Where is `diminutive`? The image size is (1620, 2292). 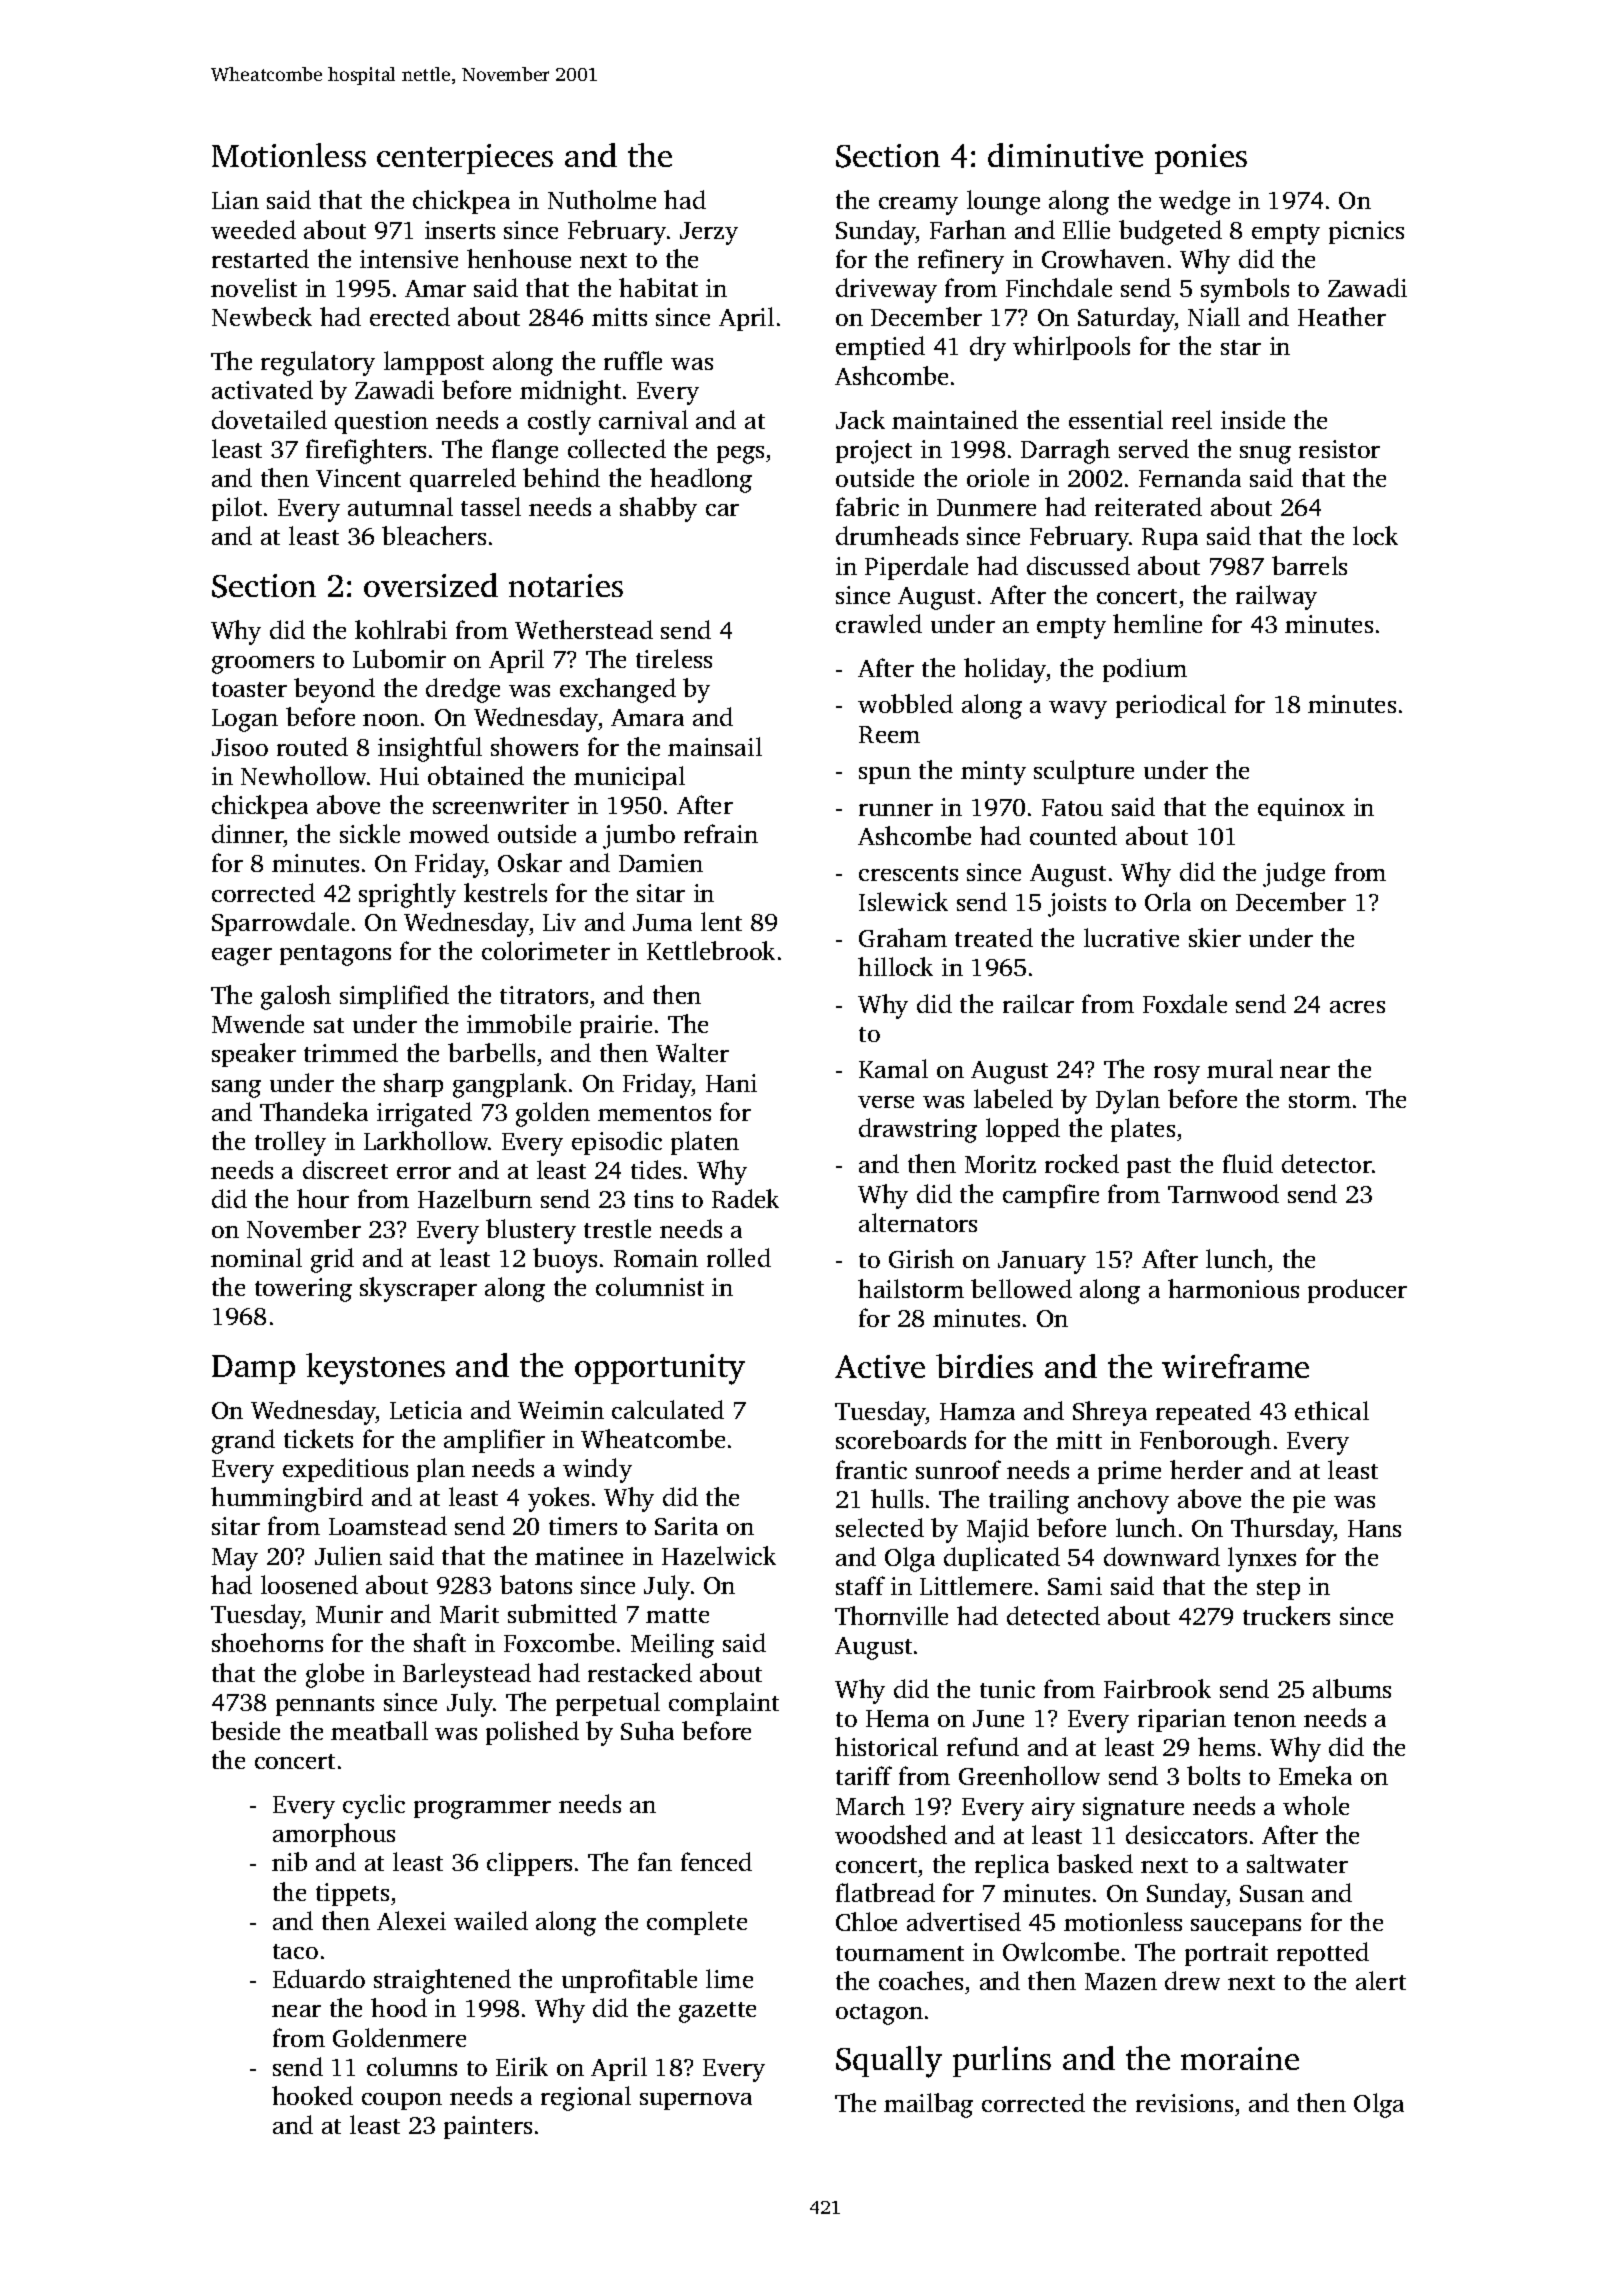
diminutive is located at coordinates (1065, 155).
